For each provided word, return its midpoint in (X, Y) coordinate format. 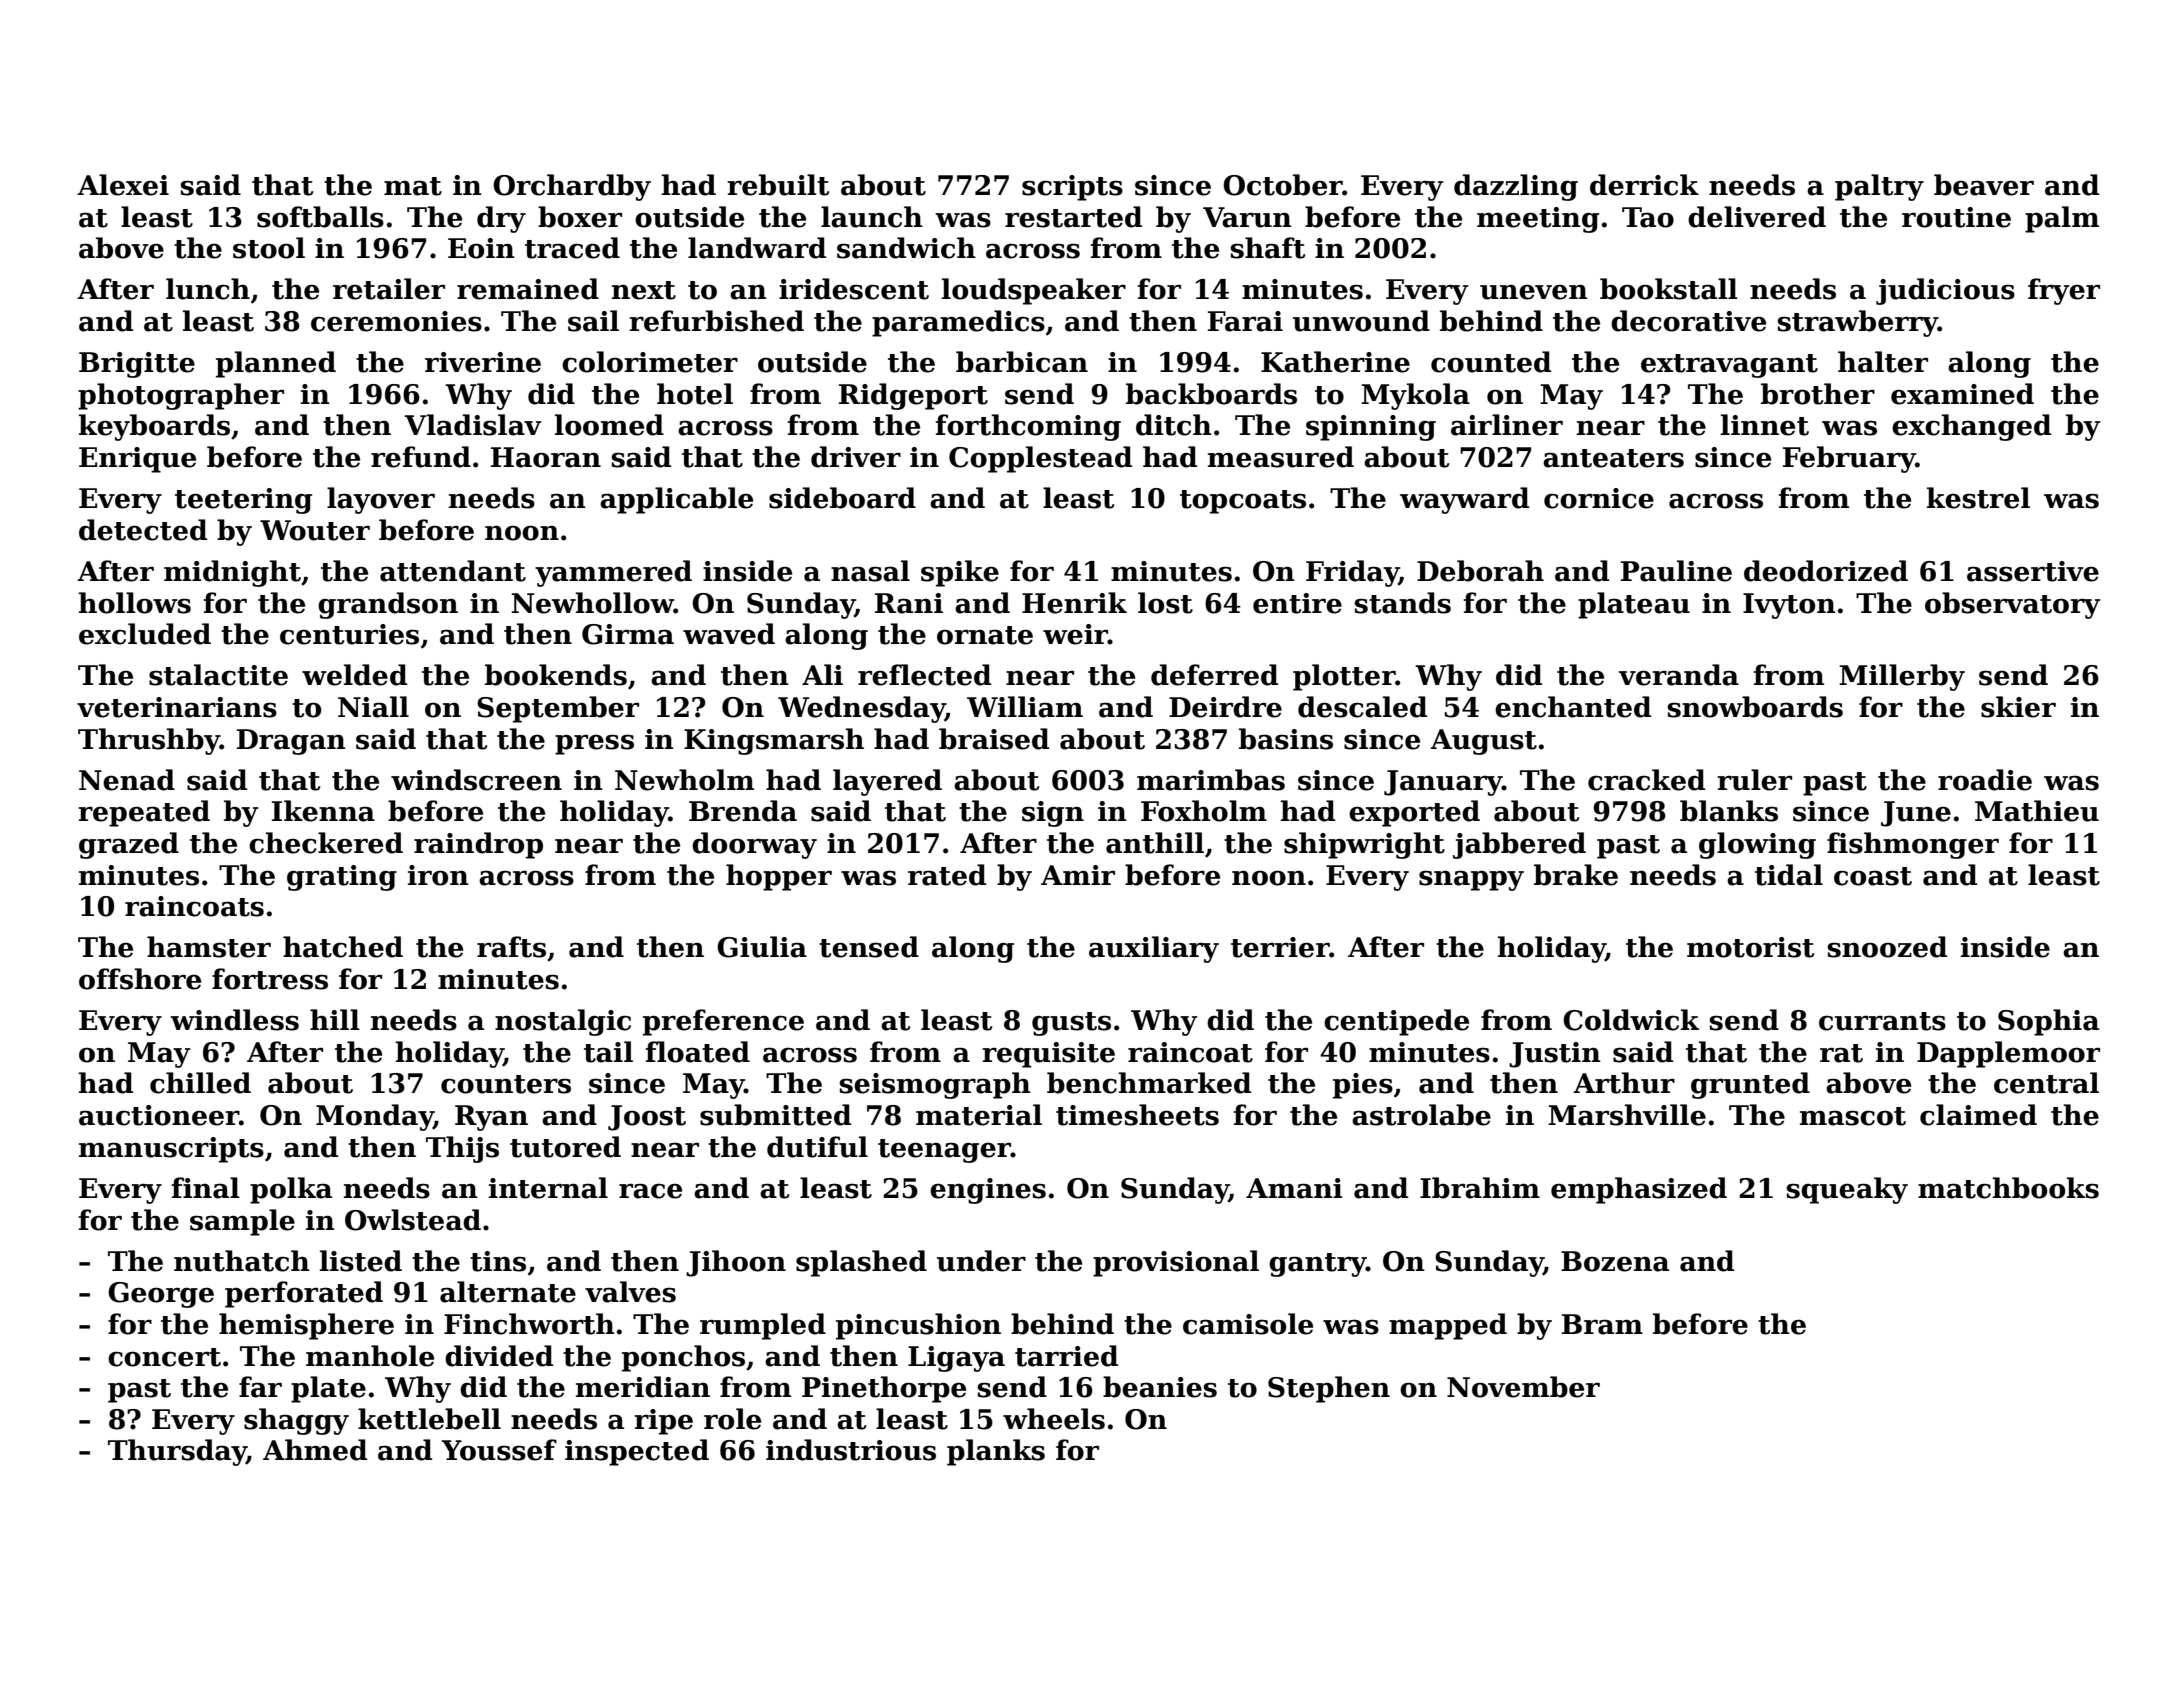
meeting (1538, 220)
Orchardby (572, 187)
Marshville (1627, 1115)
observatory (2013, 605)
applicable (676, 500)
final (206, 1188)
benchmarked (1149, 1083)
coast (1873, 876)
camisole (1248, 1324)
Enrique (137, 460)
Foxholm (1204, 811)
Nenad (127, 780)
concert (164, 1357)
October (1283, 185)
